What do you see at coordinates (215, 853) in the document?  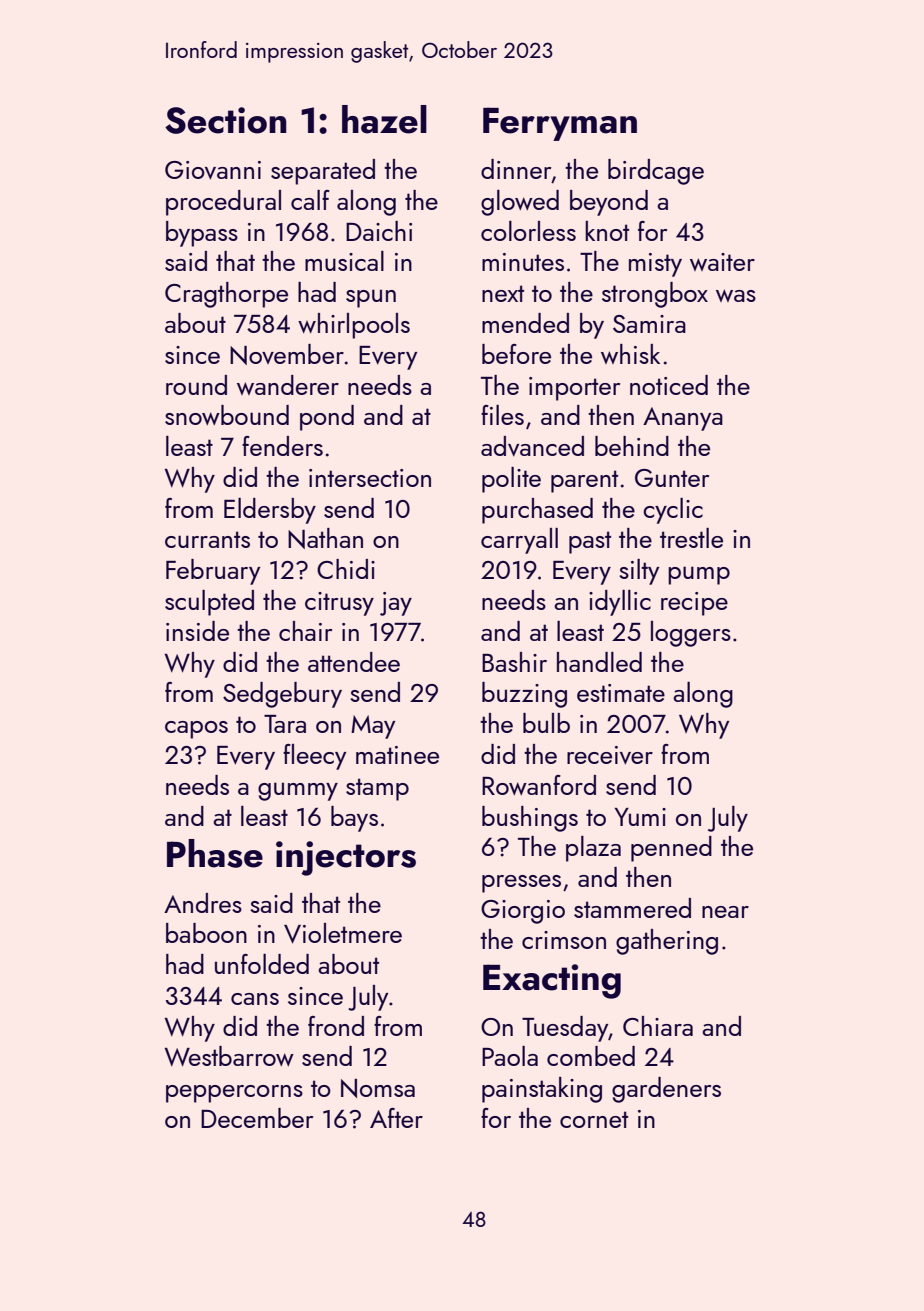 I see `Phase` at bounding box center [215, 853].
